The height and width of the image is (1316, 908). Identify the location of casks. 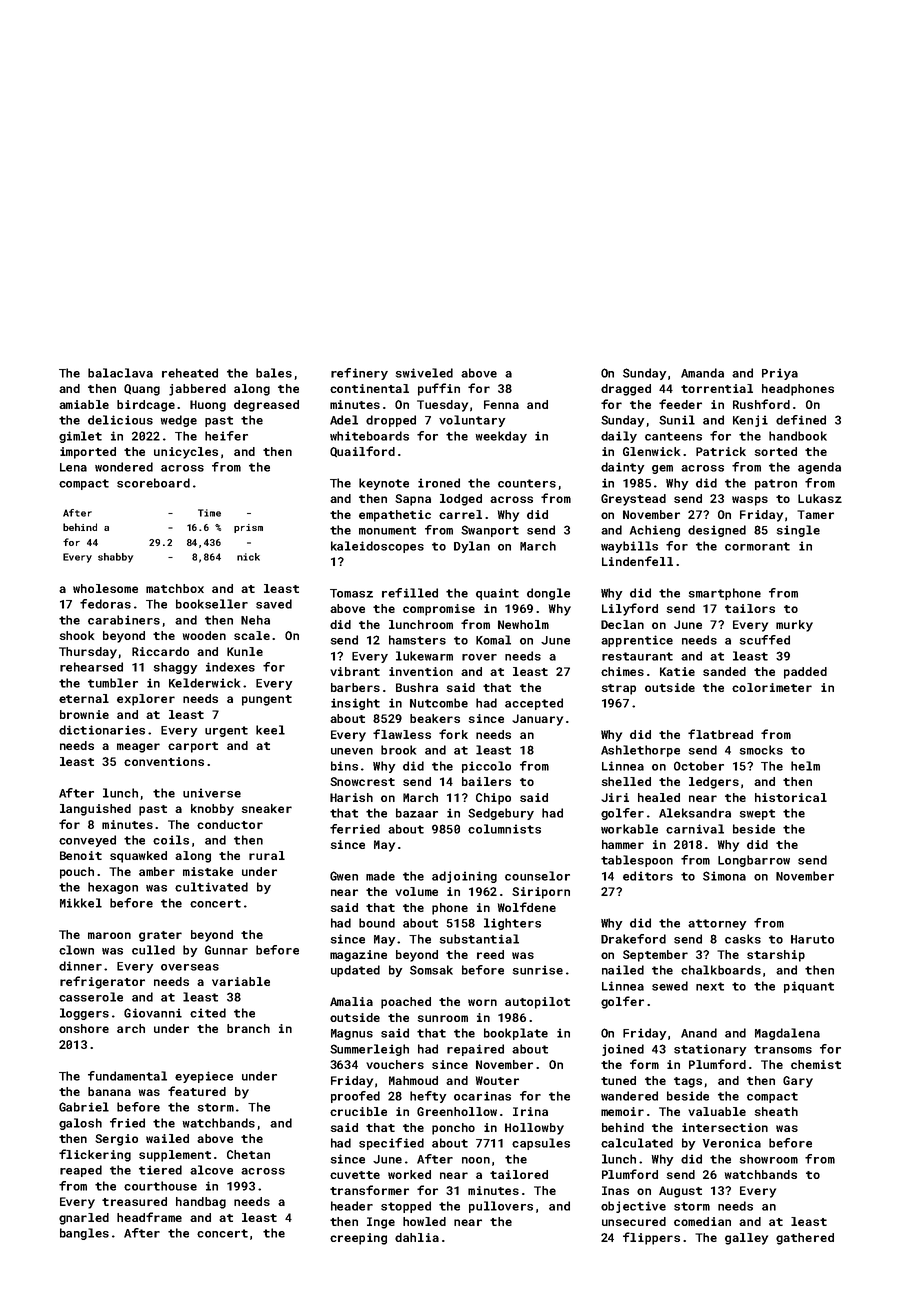
(743, 939).
